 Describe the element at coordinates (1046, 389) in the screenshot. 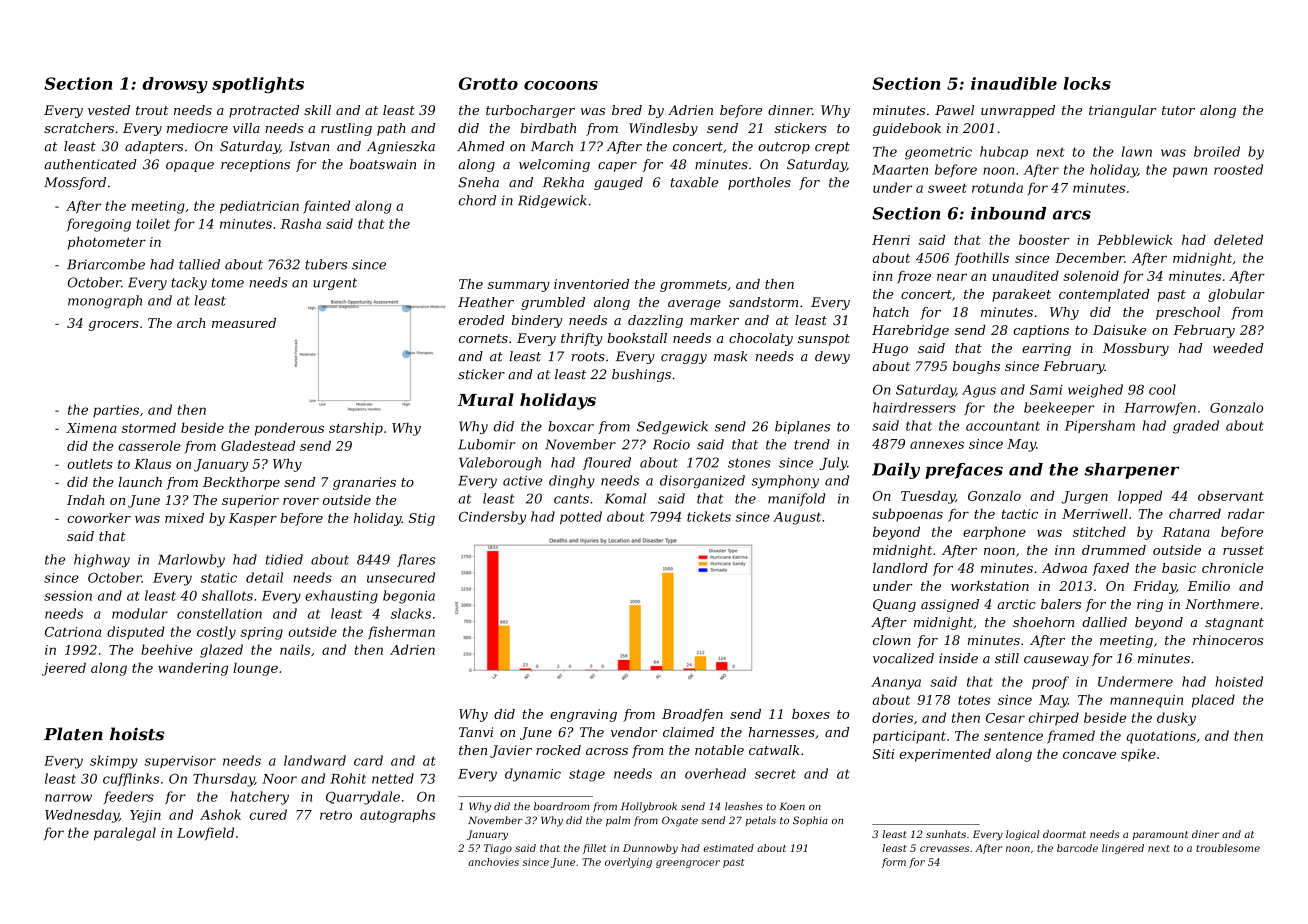

I see `Sami` at that location.
